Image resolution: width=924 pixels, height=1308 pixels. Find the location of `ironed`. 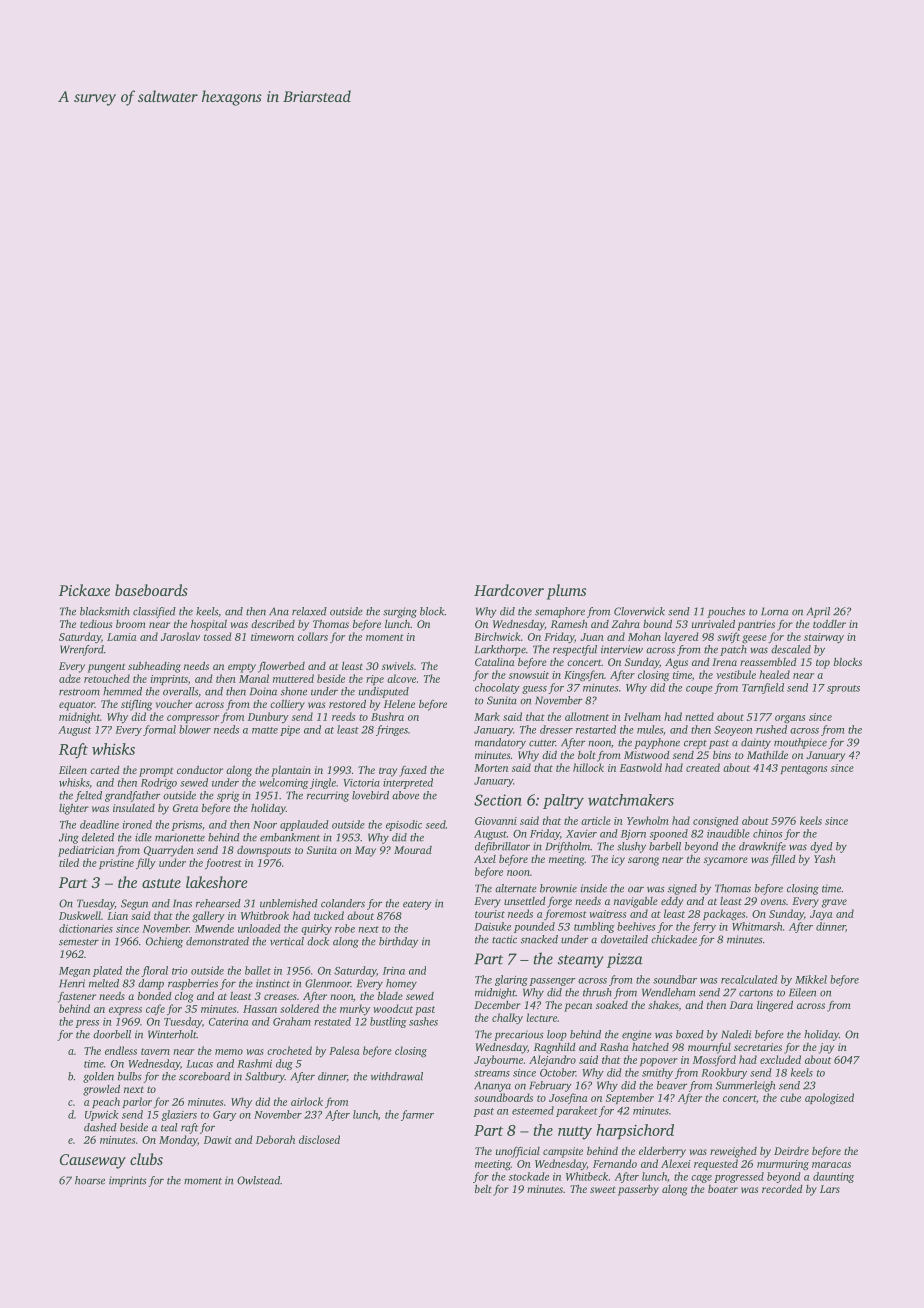

ironed is located at coordinates (137, 824).
